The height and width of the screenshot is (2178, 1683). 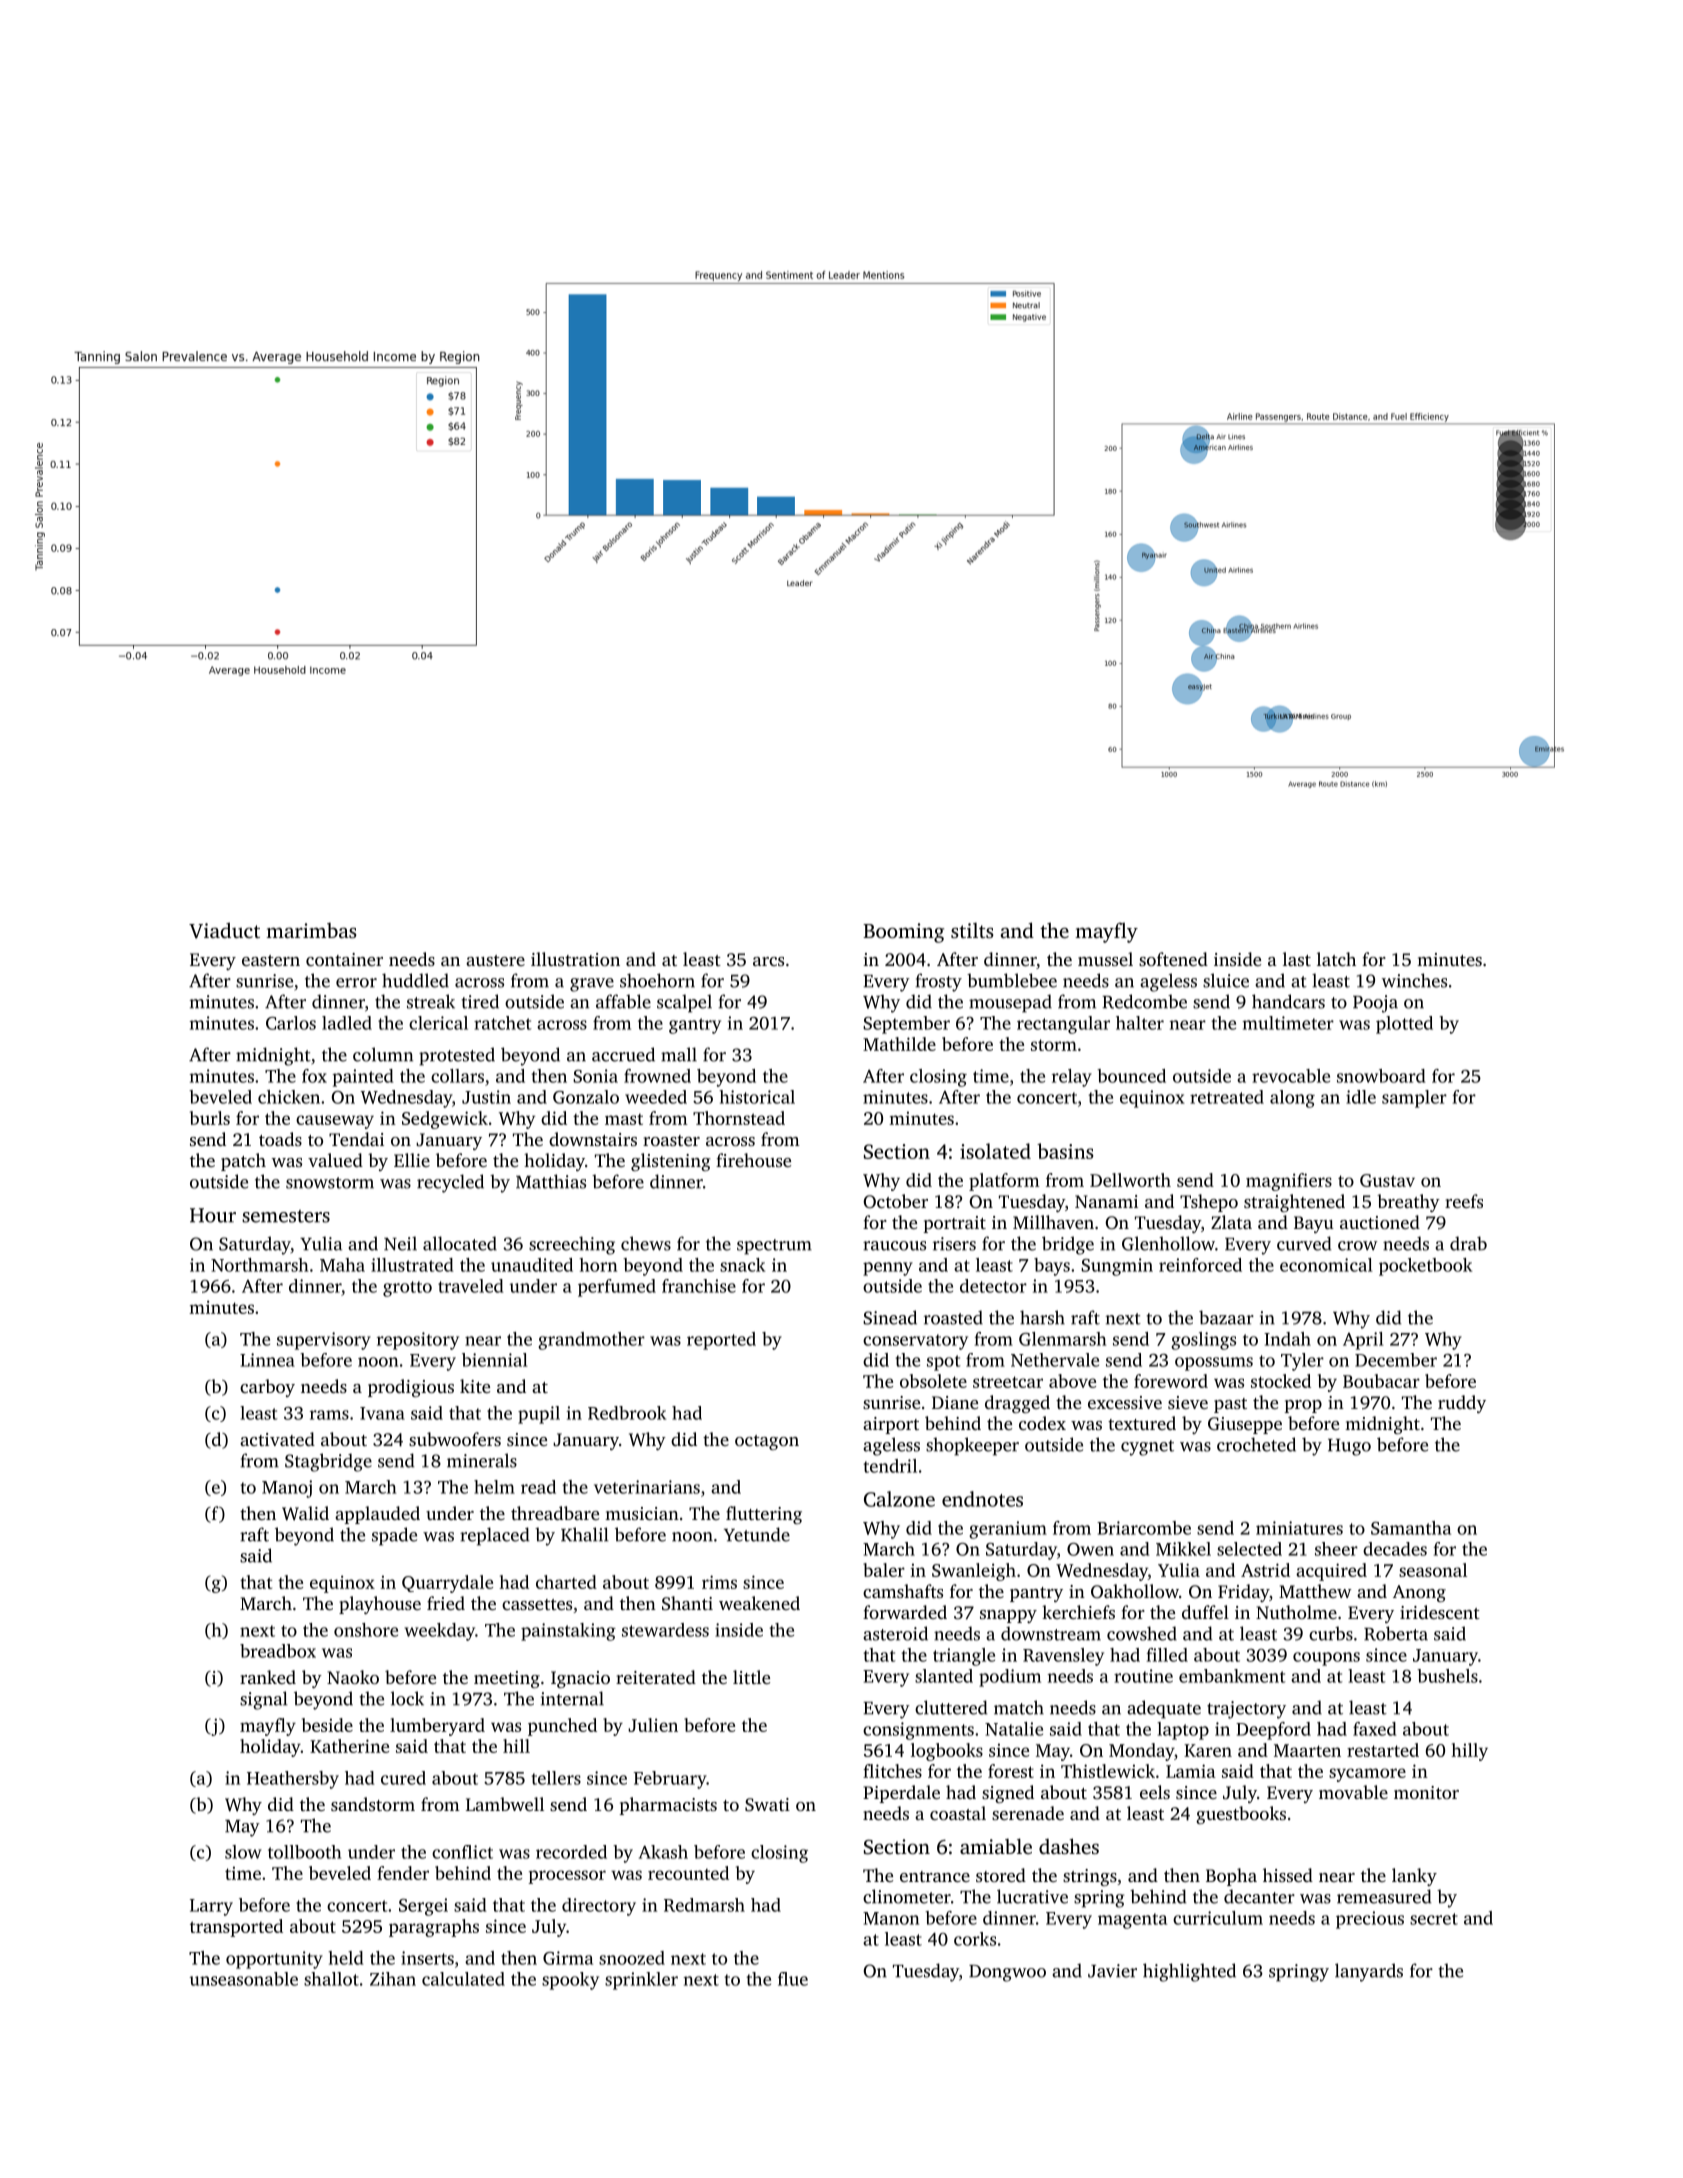 What do you see at coordinates (1055, 1360) in the screenshot?
I see `Nethervale` at bounding box center [1055, 1360].
